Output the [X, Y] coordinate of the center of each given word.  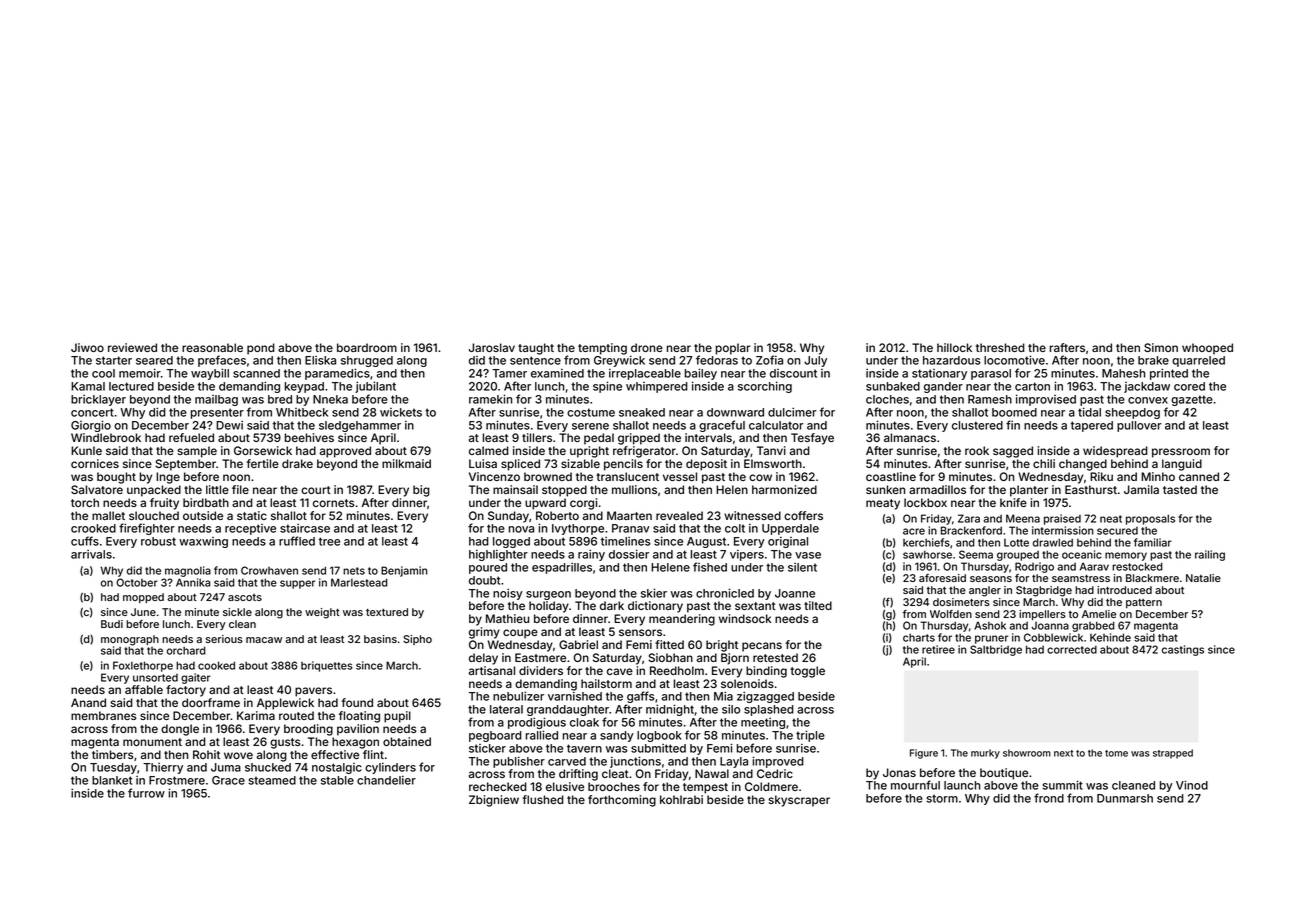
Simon [1161, 347]
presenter [217, 413]
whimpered [657, 387]
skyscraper [799, 801]
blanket [112, 780]
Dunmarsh [1125, 798]
